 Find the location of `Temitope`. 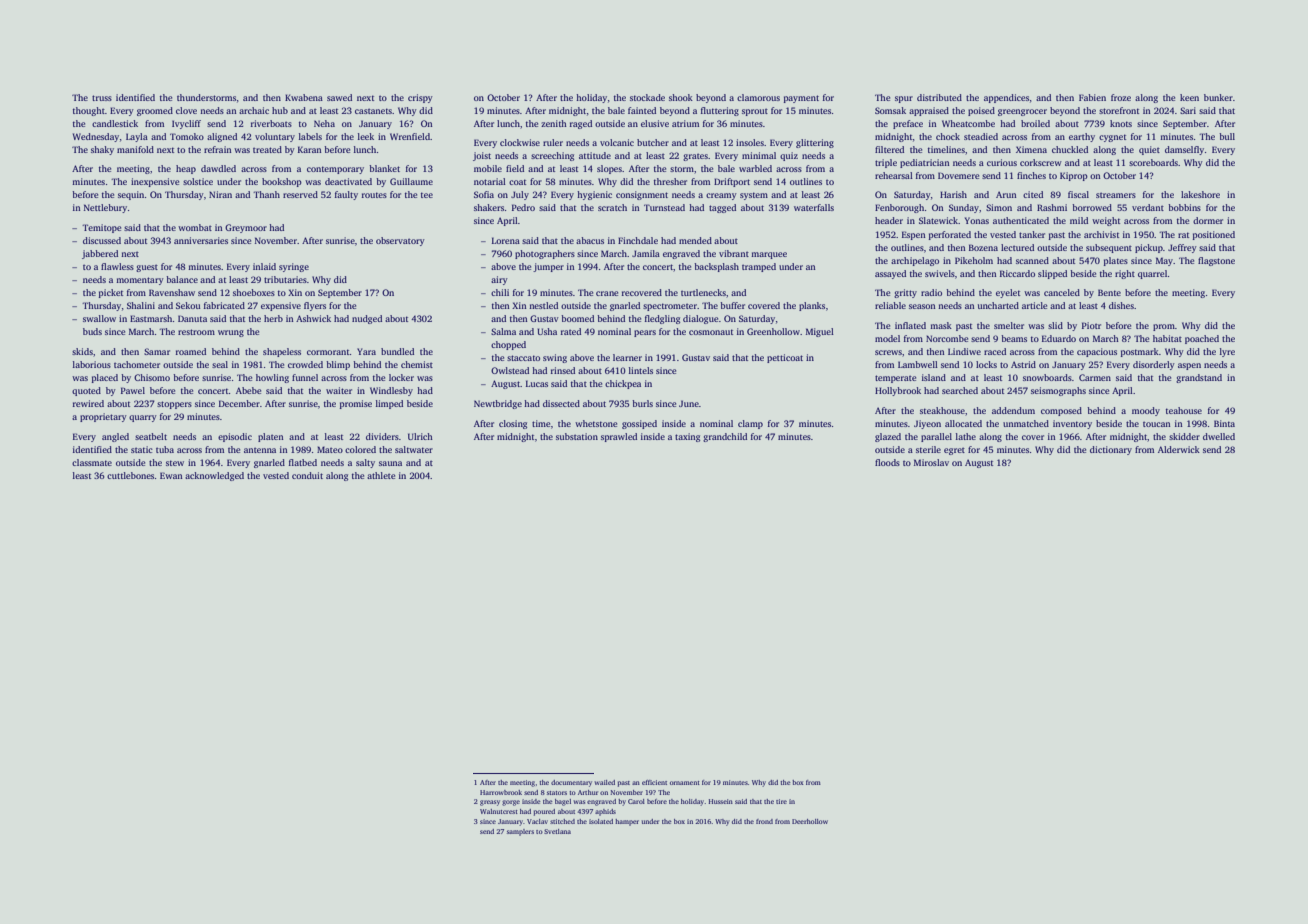

Temitope is located at coordinates (101, 228).
